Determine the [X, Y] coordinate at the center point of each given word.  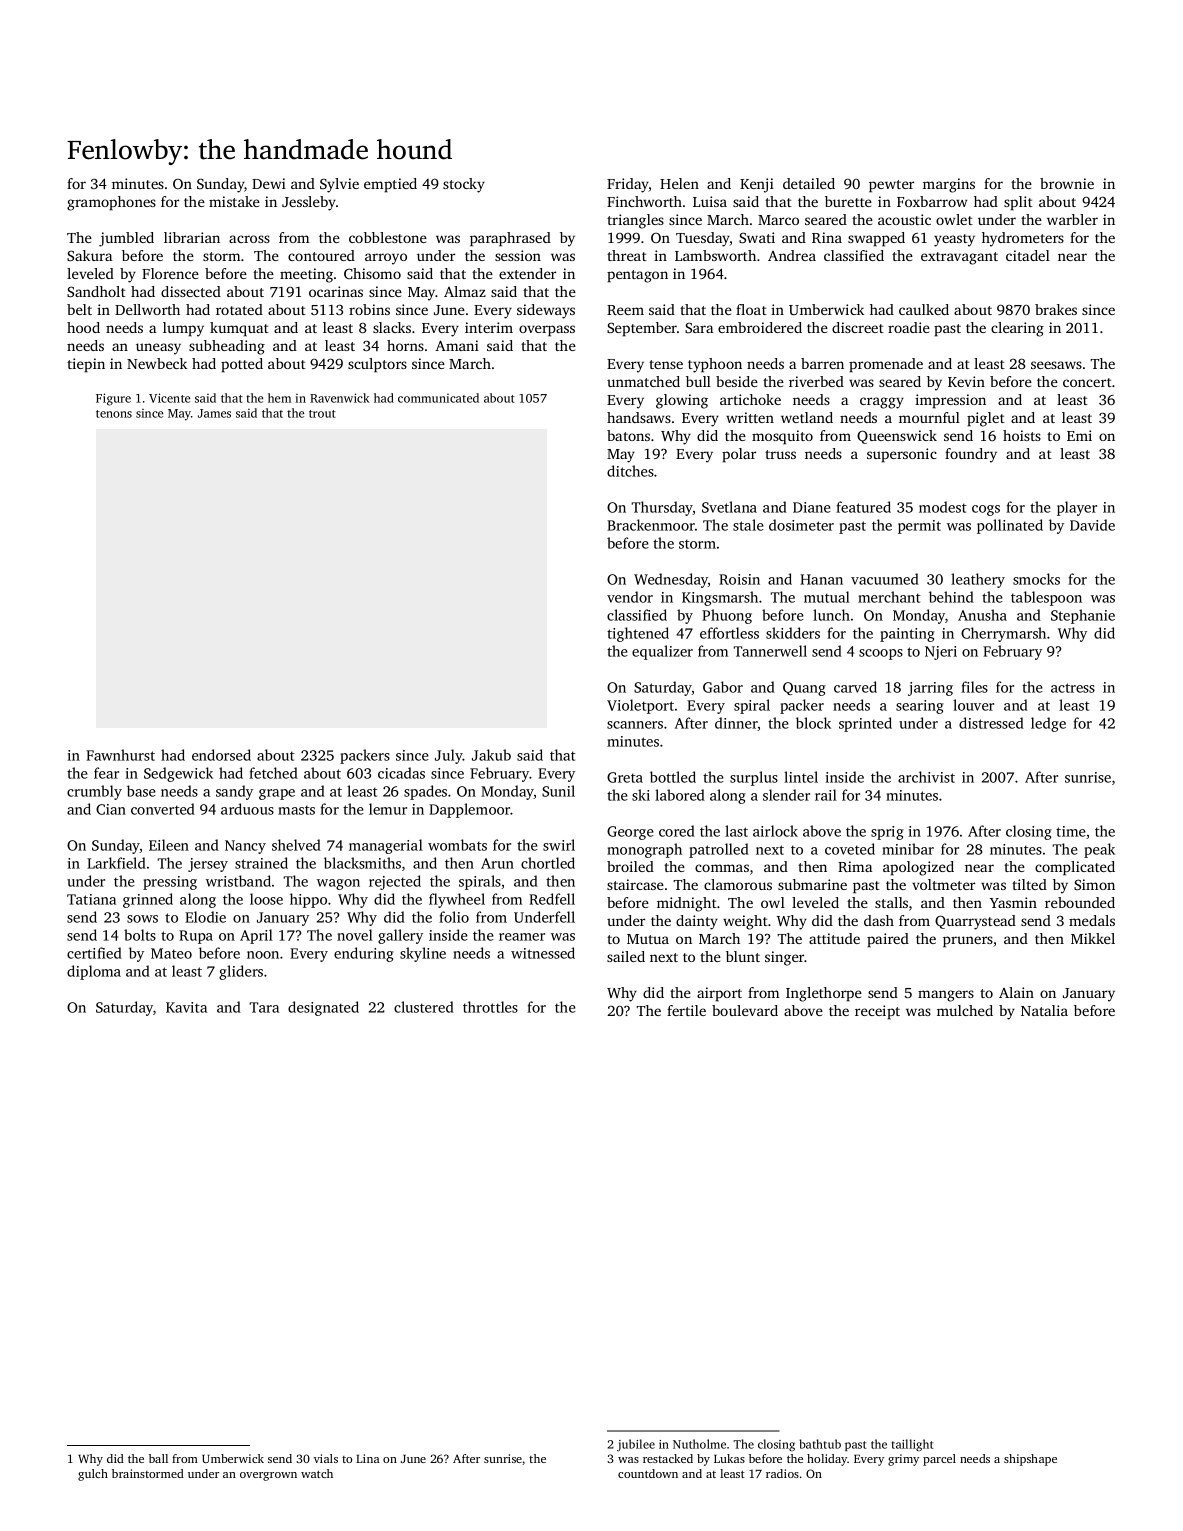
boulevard [745, 1010]
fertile [686, 1010]
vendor [630, 597]
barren [822, 363]
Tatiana [91, 899]
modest [943, 507]
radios [782, 1473]
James [214, 413]
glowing [682, 401]
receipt [877, 1012]
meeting [306, 275]
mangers [946, 996]
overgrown [268, 1476]
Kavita [186, 1007]
